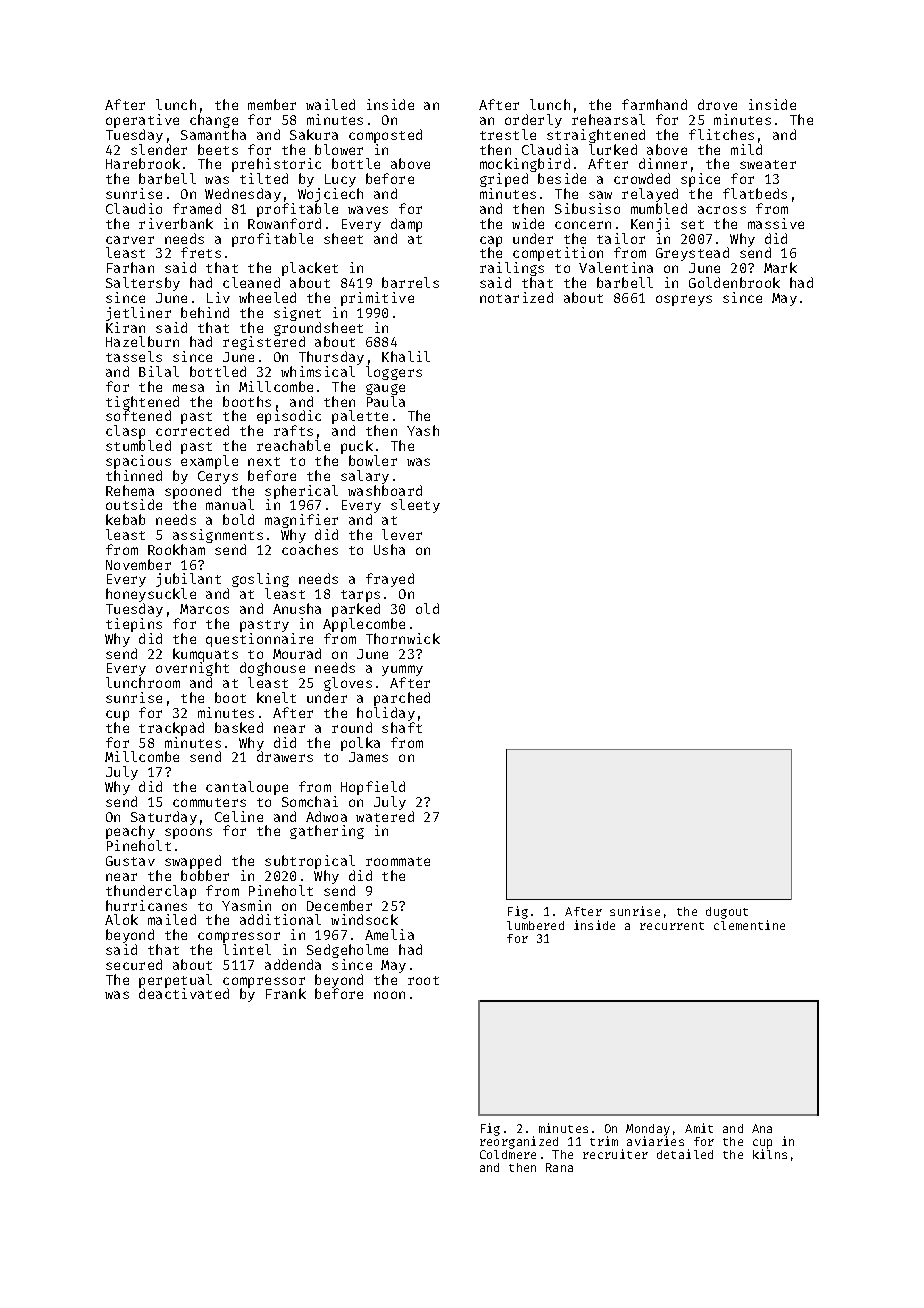 This screenshot has height=1308, width=924. Describe the element at coordinates (330, 104) in the screenshot. I see `wailed` at that location.
